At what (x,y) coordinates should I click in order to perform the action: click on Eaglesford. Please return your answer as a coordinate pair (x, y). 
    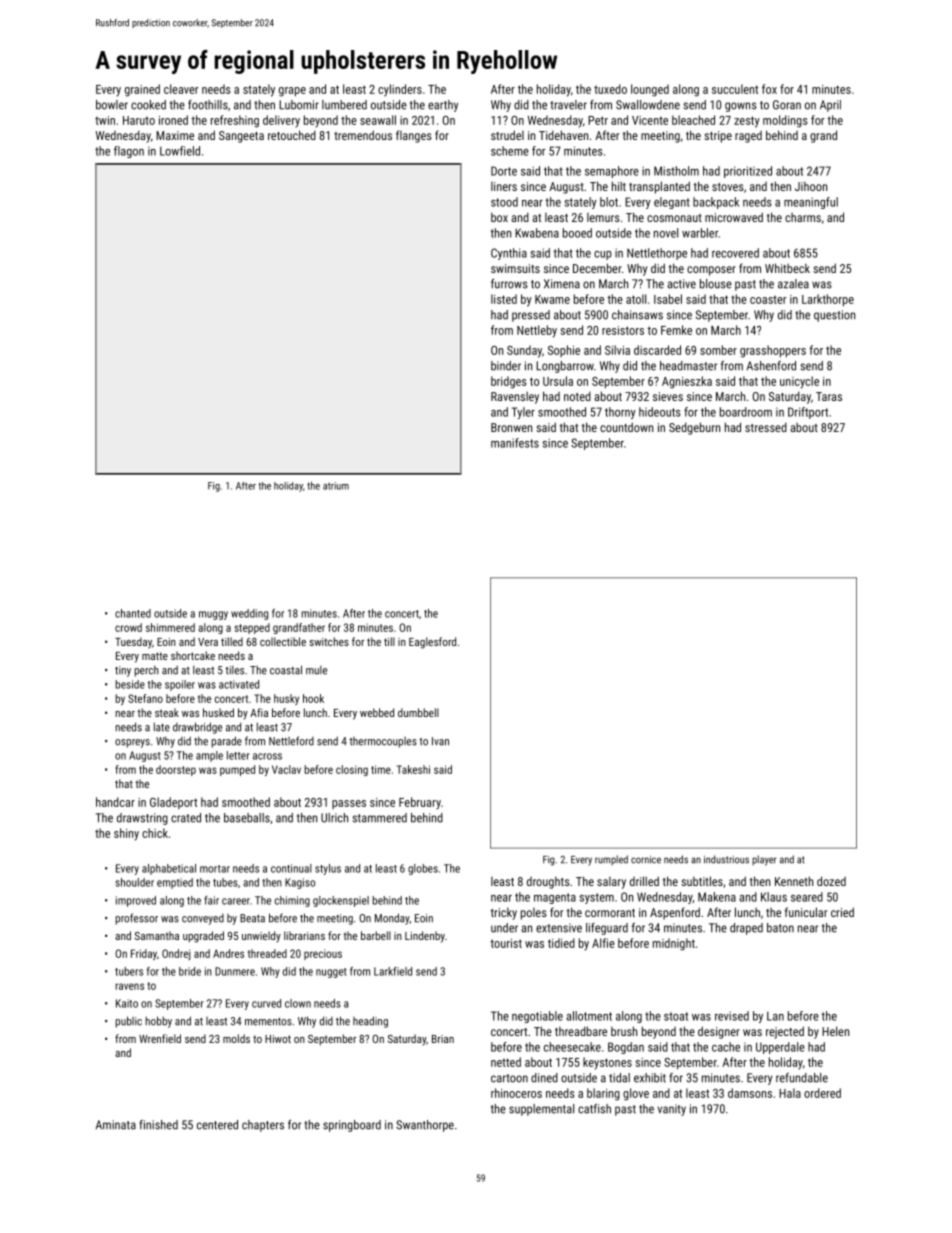
    Looking at the image, I should click on (432, 643).
